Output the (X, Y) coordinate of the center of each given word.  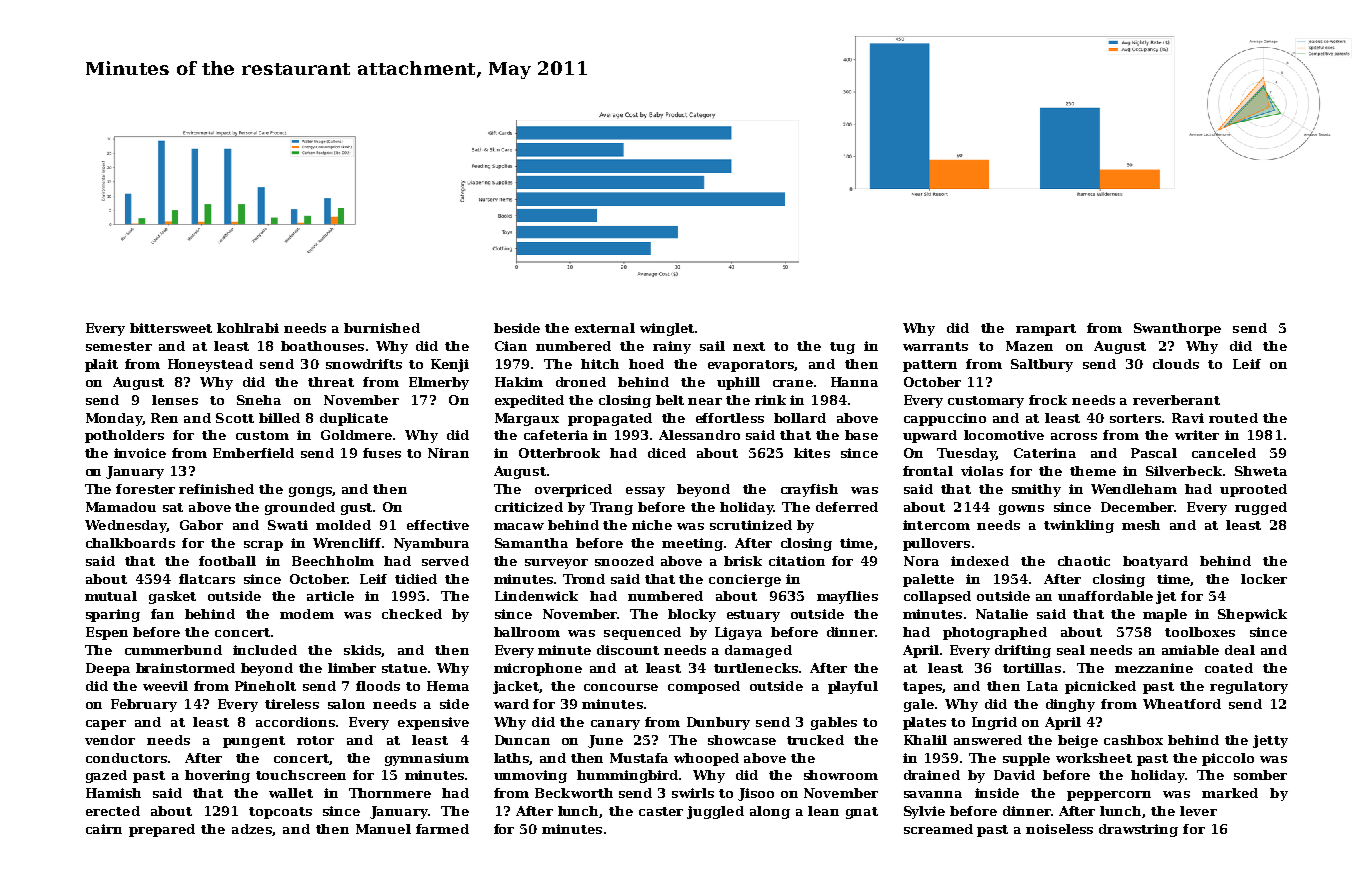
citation (797, 561)
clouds (1176, 364)
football (227, 561)
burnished (382, 328)
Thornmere (390, 793)
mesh (1141, 525)
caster (661, 811)
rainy (672, 347)
